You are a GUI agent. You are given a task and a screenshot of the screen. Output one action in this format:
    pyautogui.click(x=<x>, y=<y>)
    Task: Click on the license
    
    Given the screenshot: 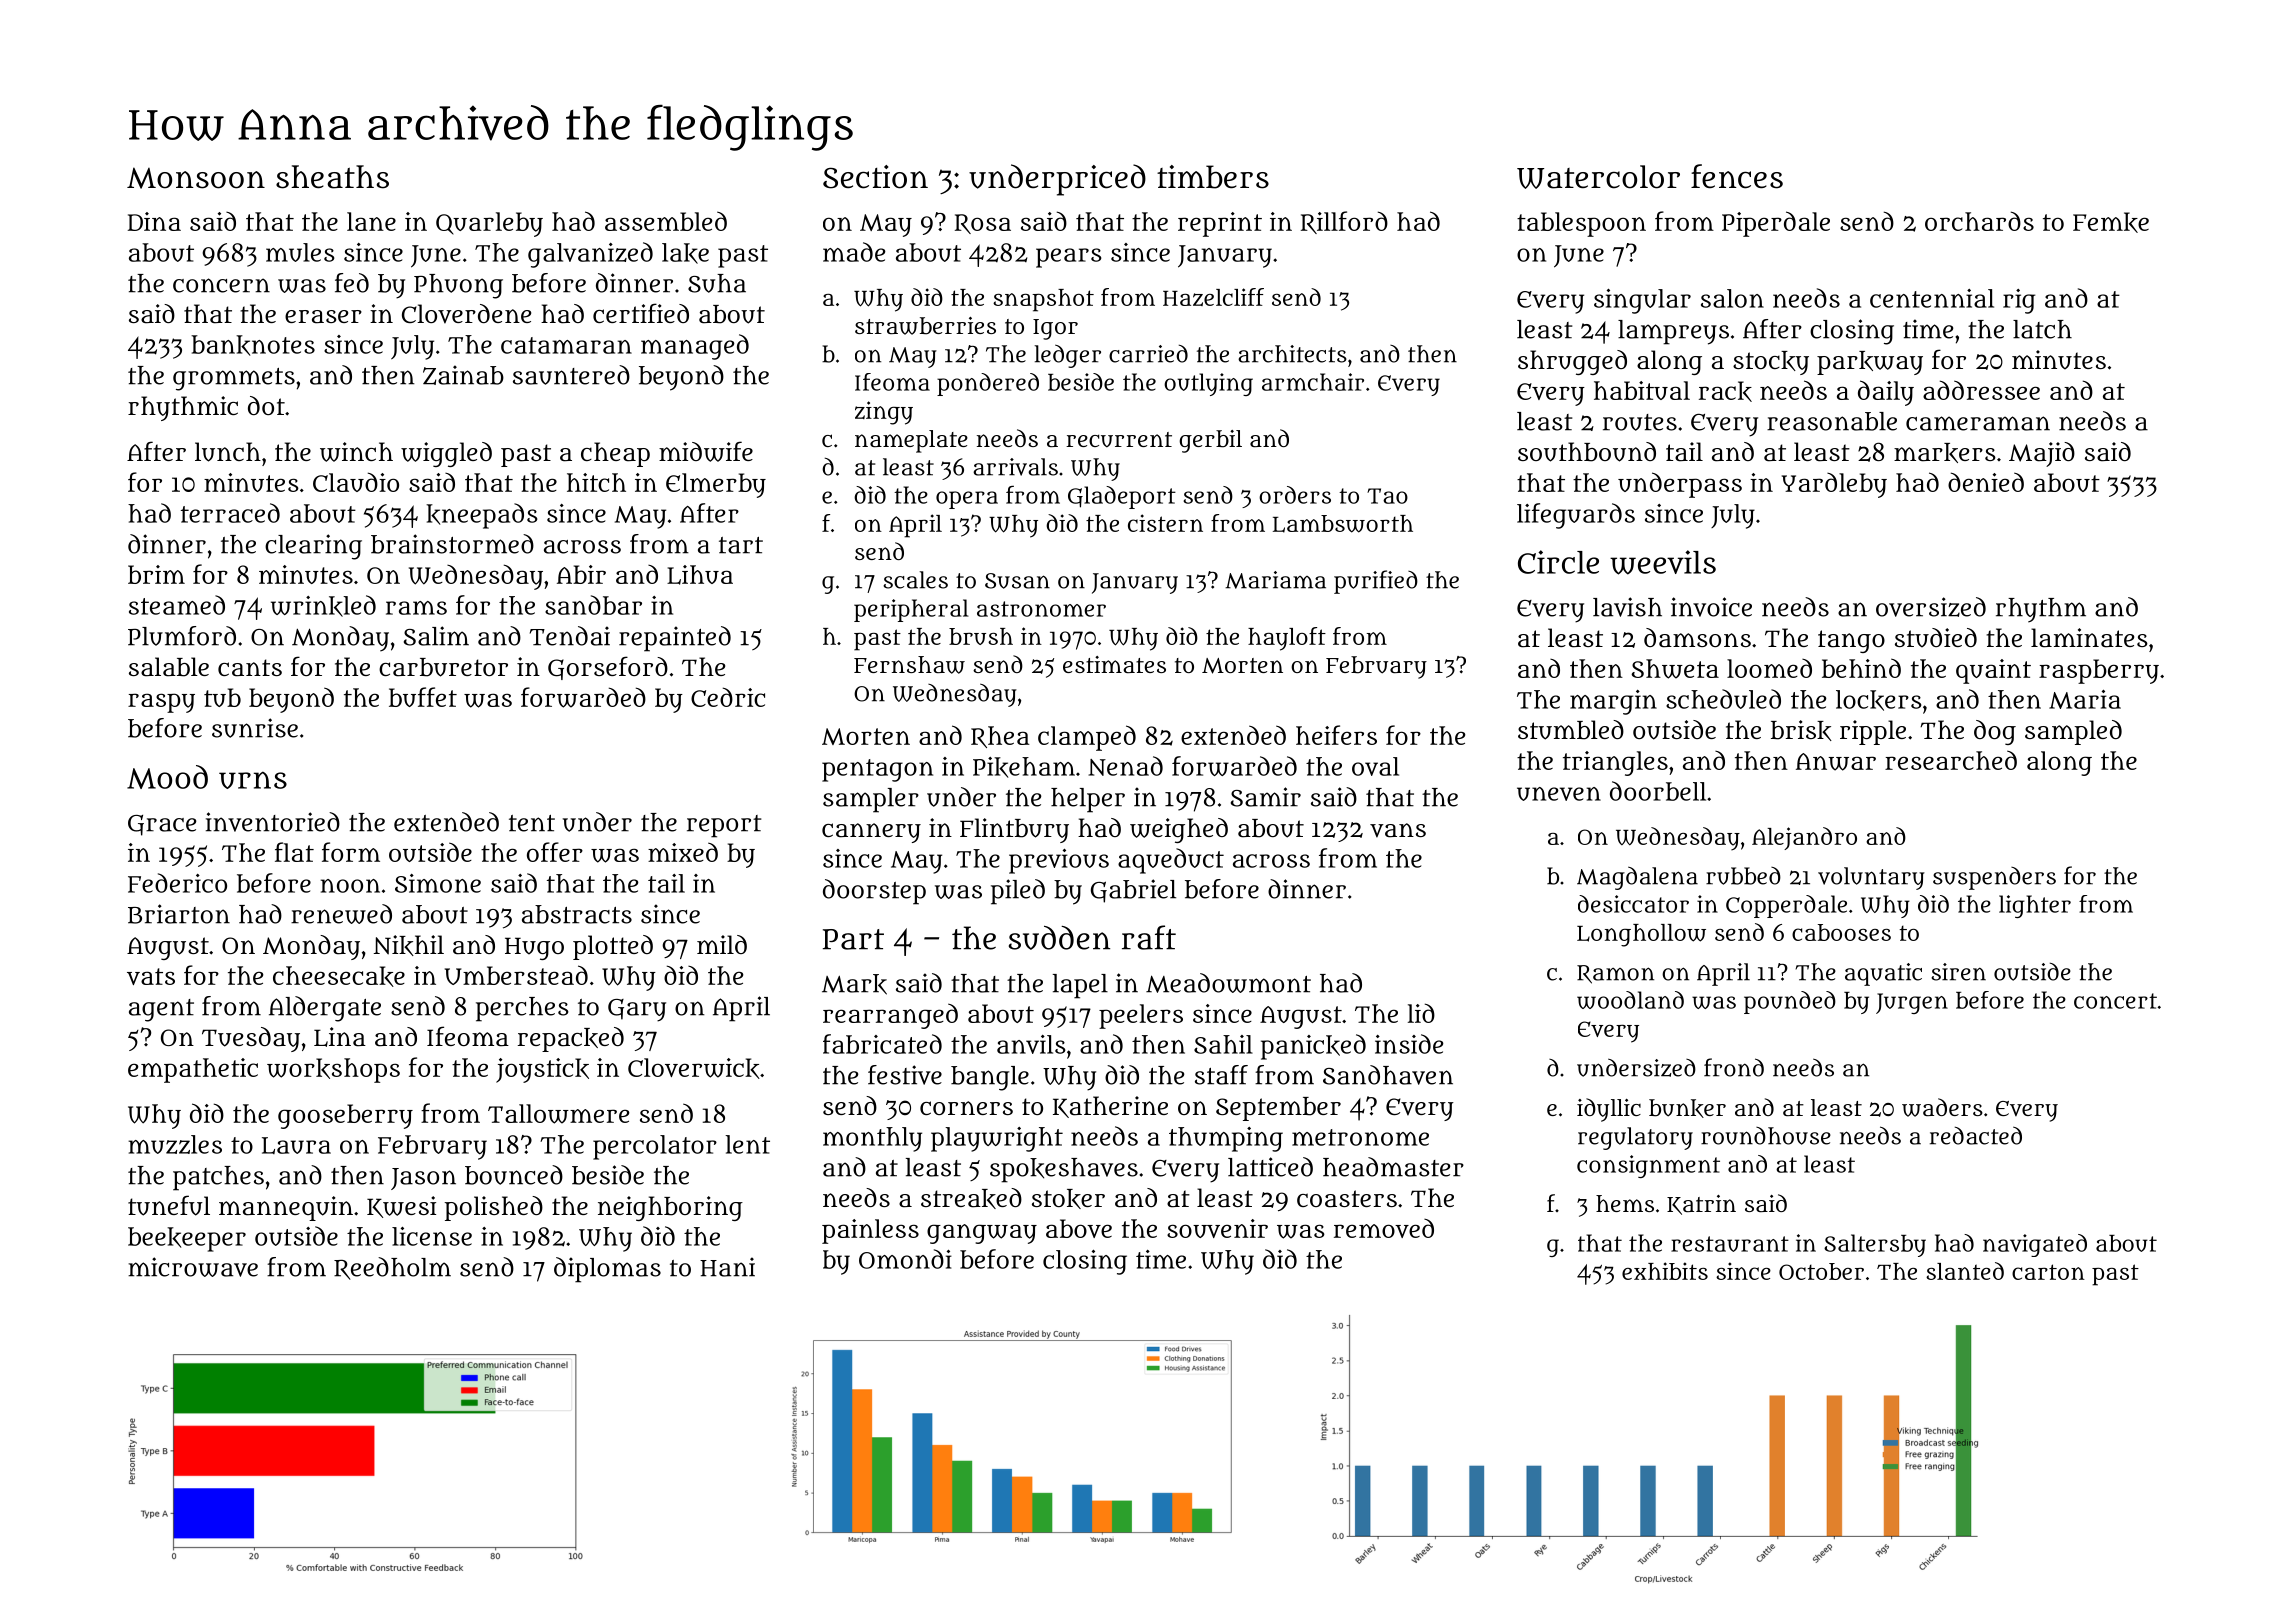 What is the action you would take?
    pyautogui.click(x=432, y=1236)
